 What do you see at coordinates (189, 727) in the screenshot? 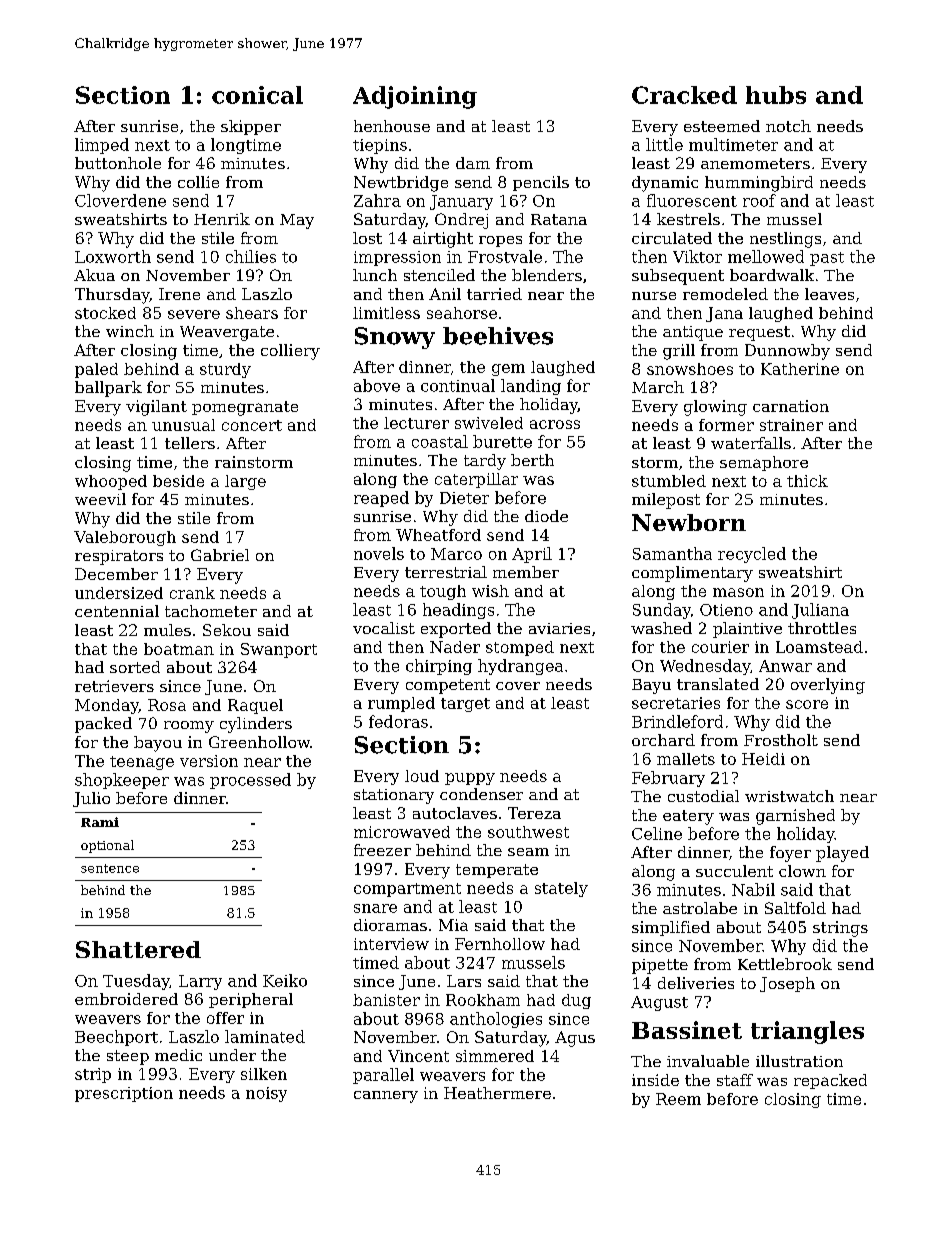
I see `roomy` at bounding box center [189, 727].
